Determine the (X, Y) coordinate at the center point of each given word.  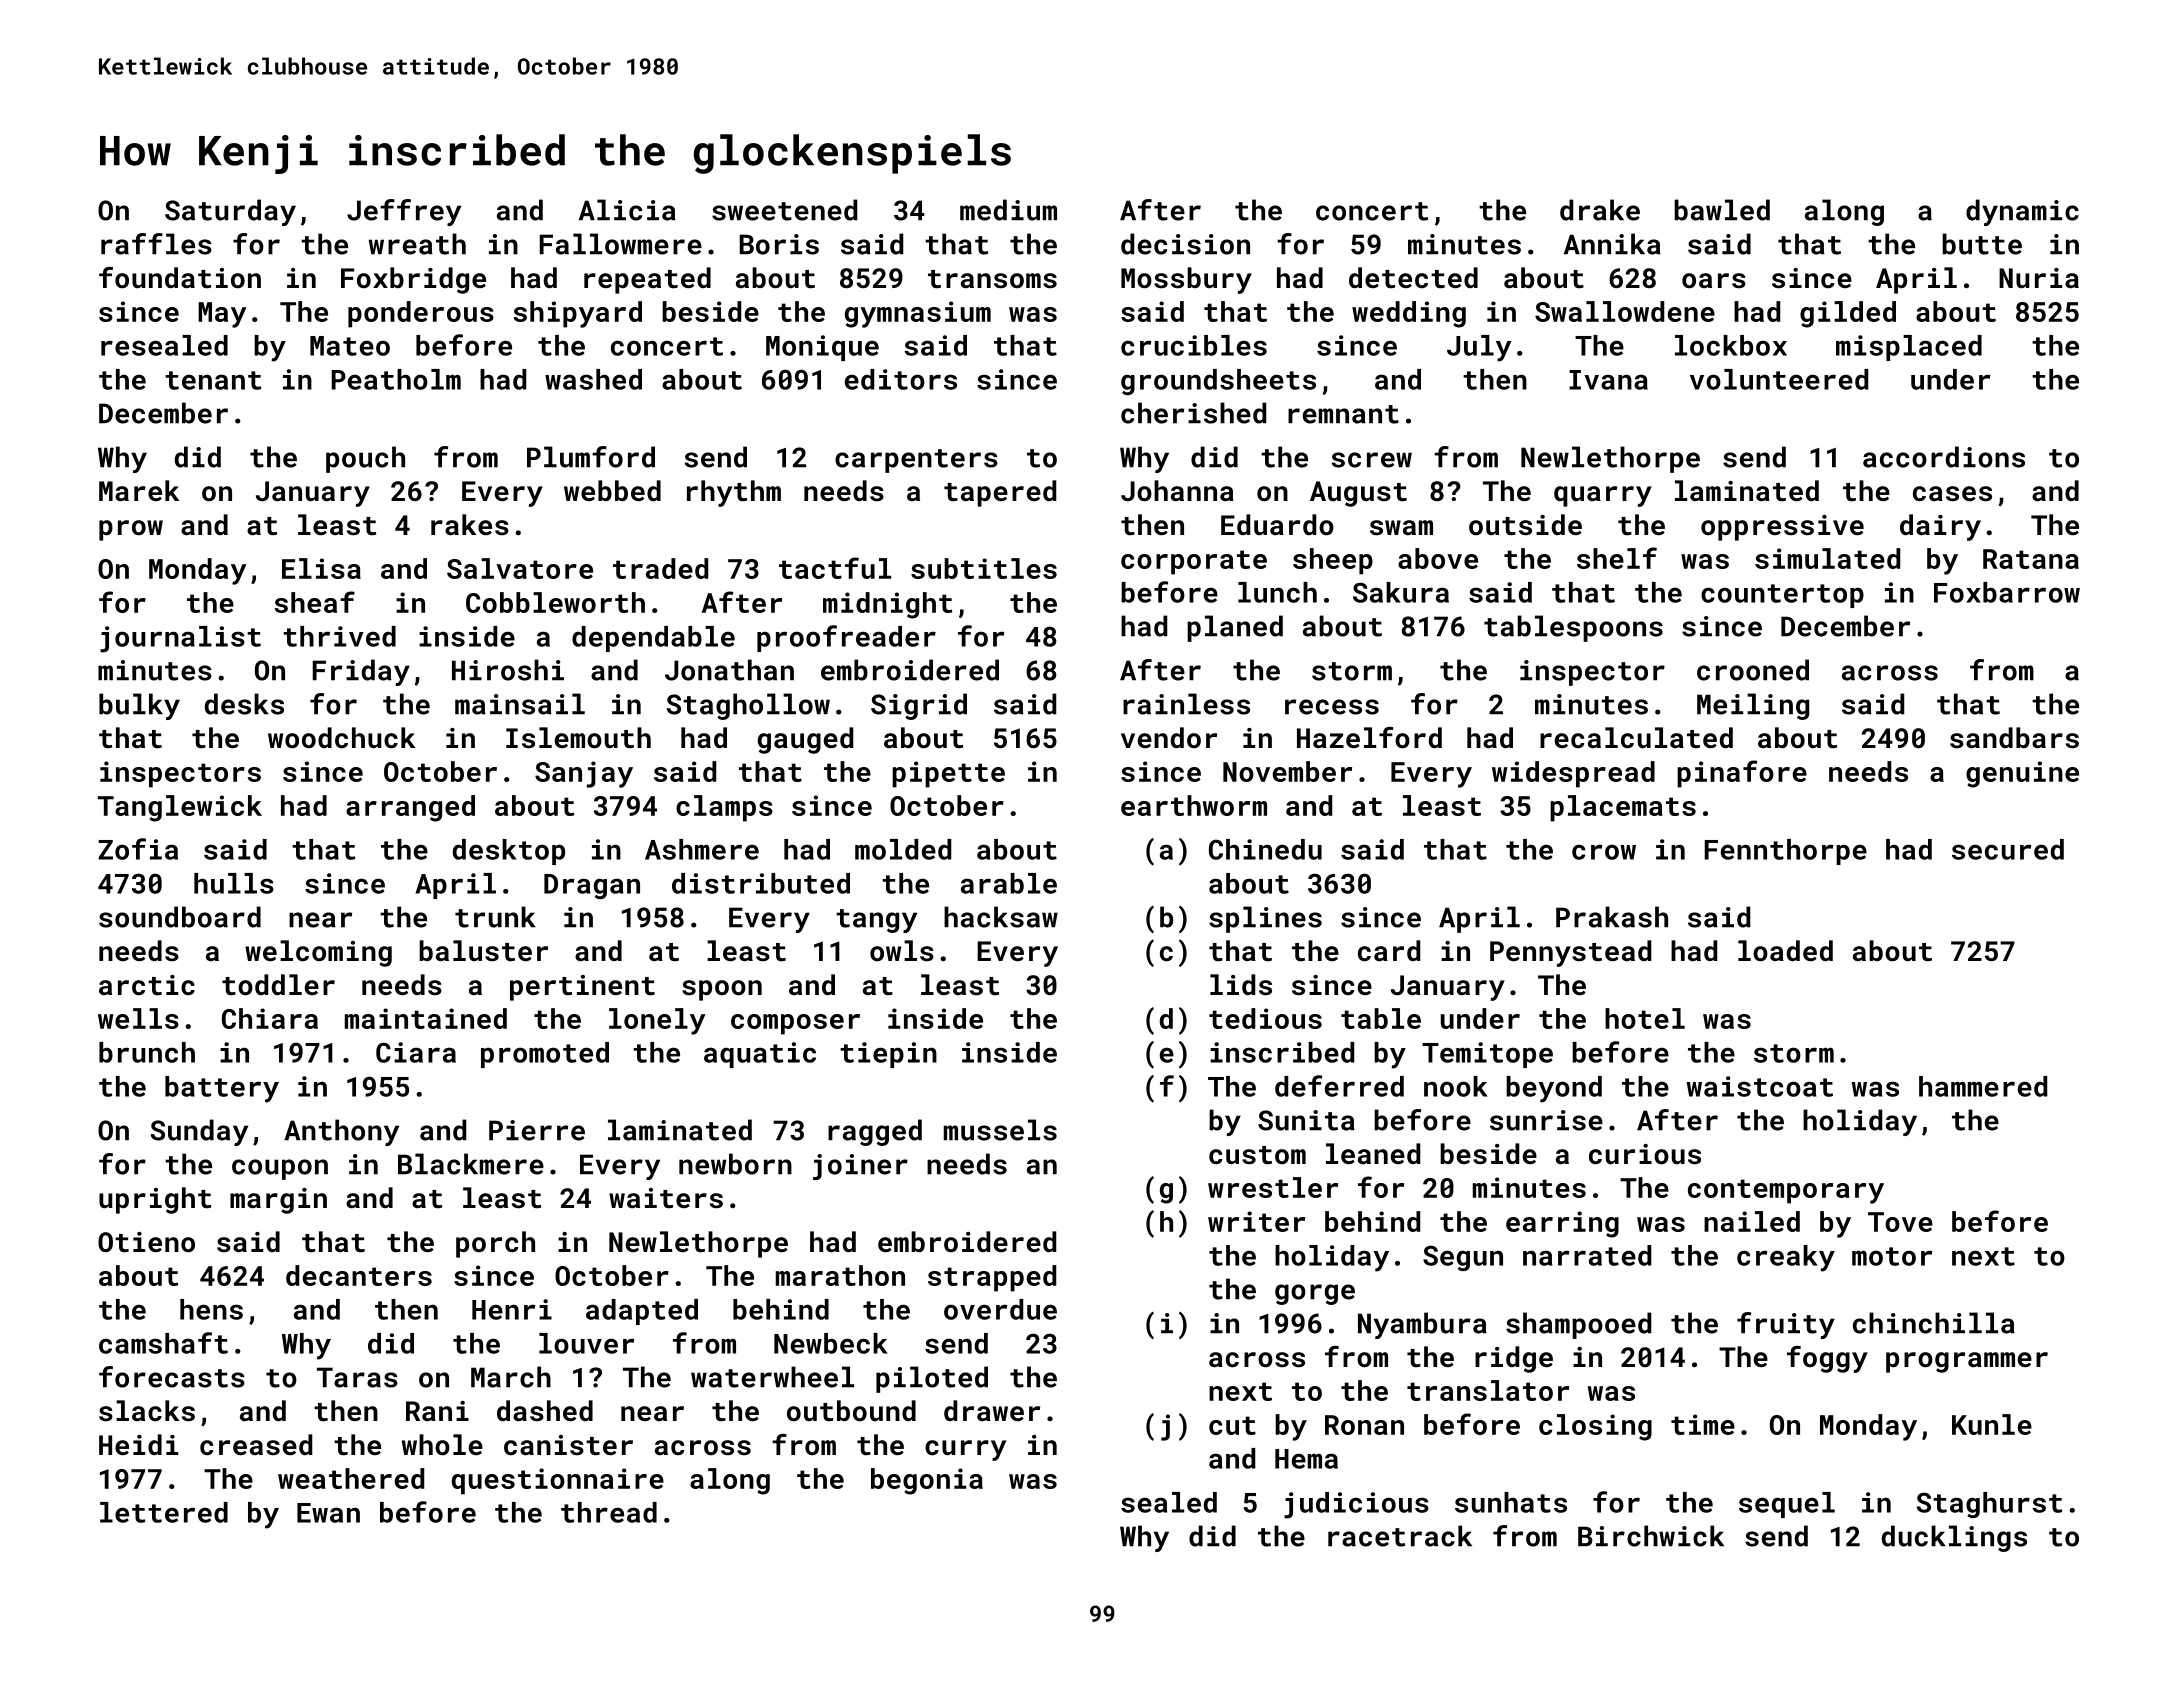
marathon (840, 1275)
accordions (1944, 457)
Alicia (627, 210)
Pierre (537, 1130)
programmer (1967, 1362)
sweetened (784, 210)
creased (256, 1445)
